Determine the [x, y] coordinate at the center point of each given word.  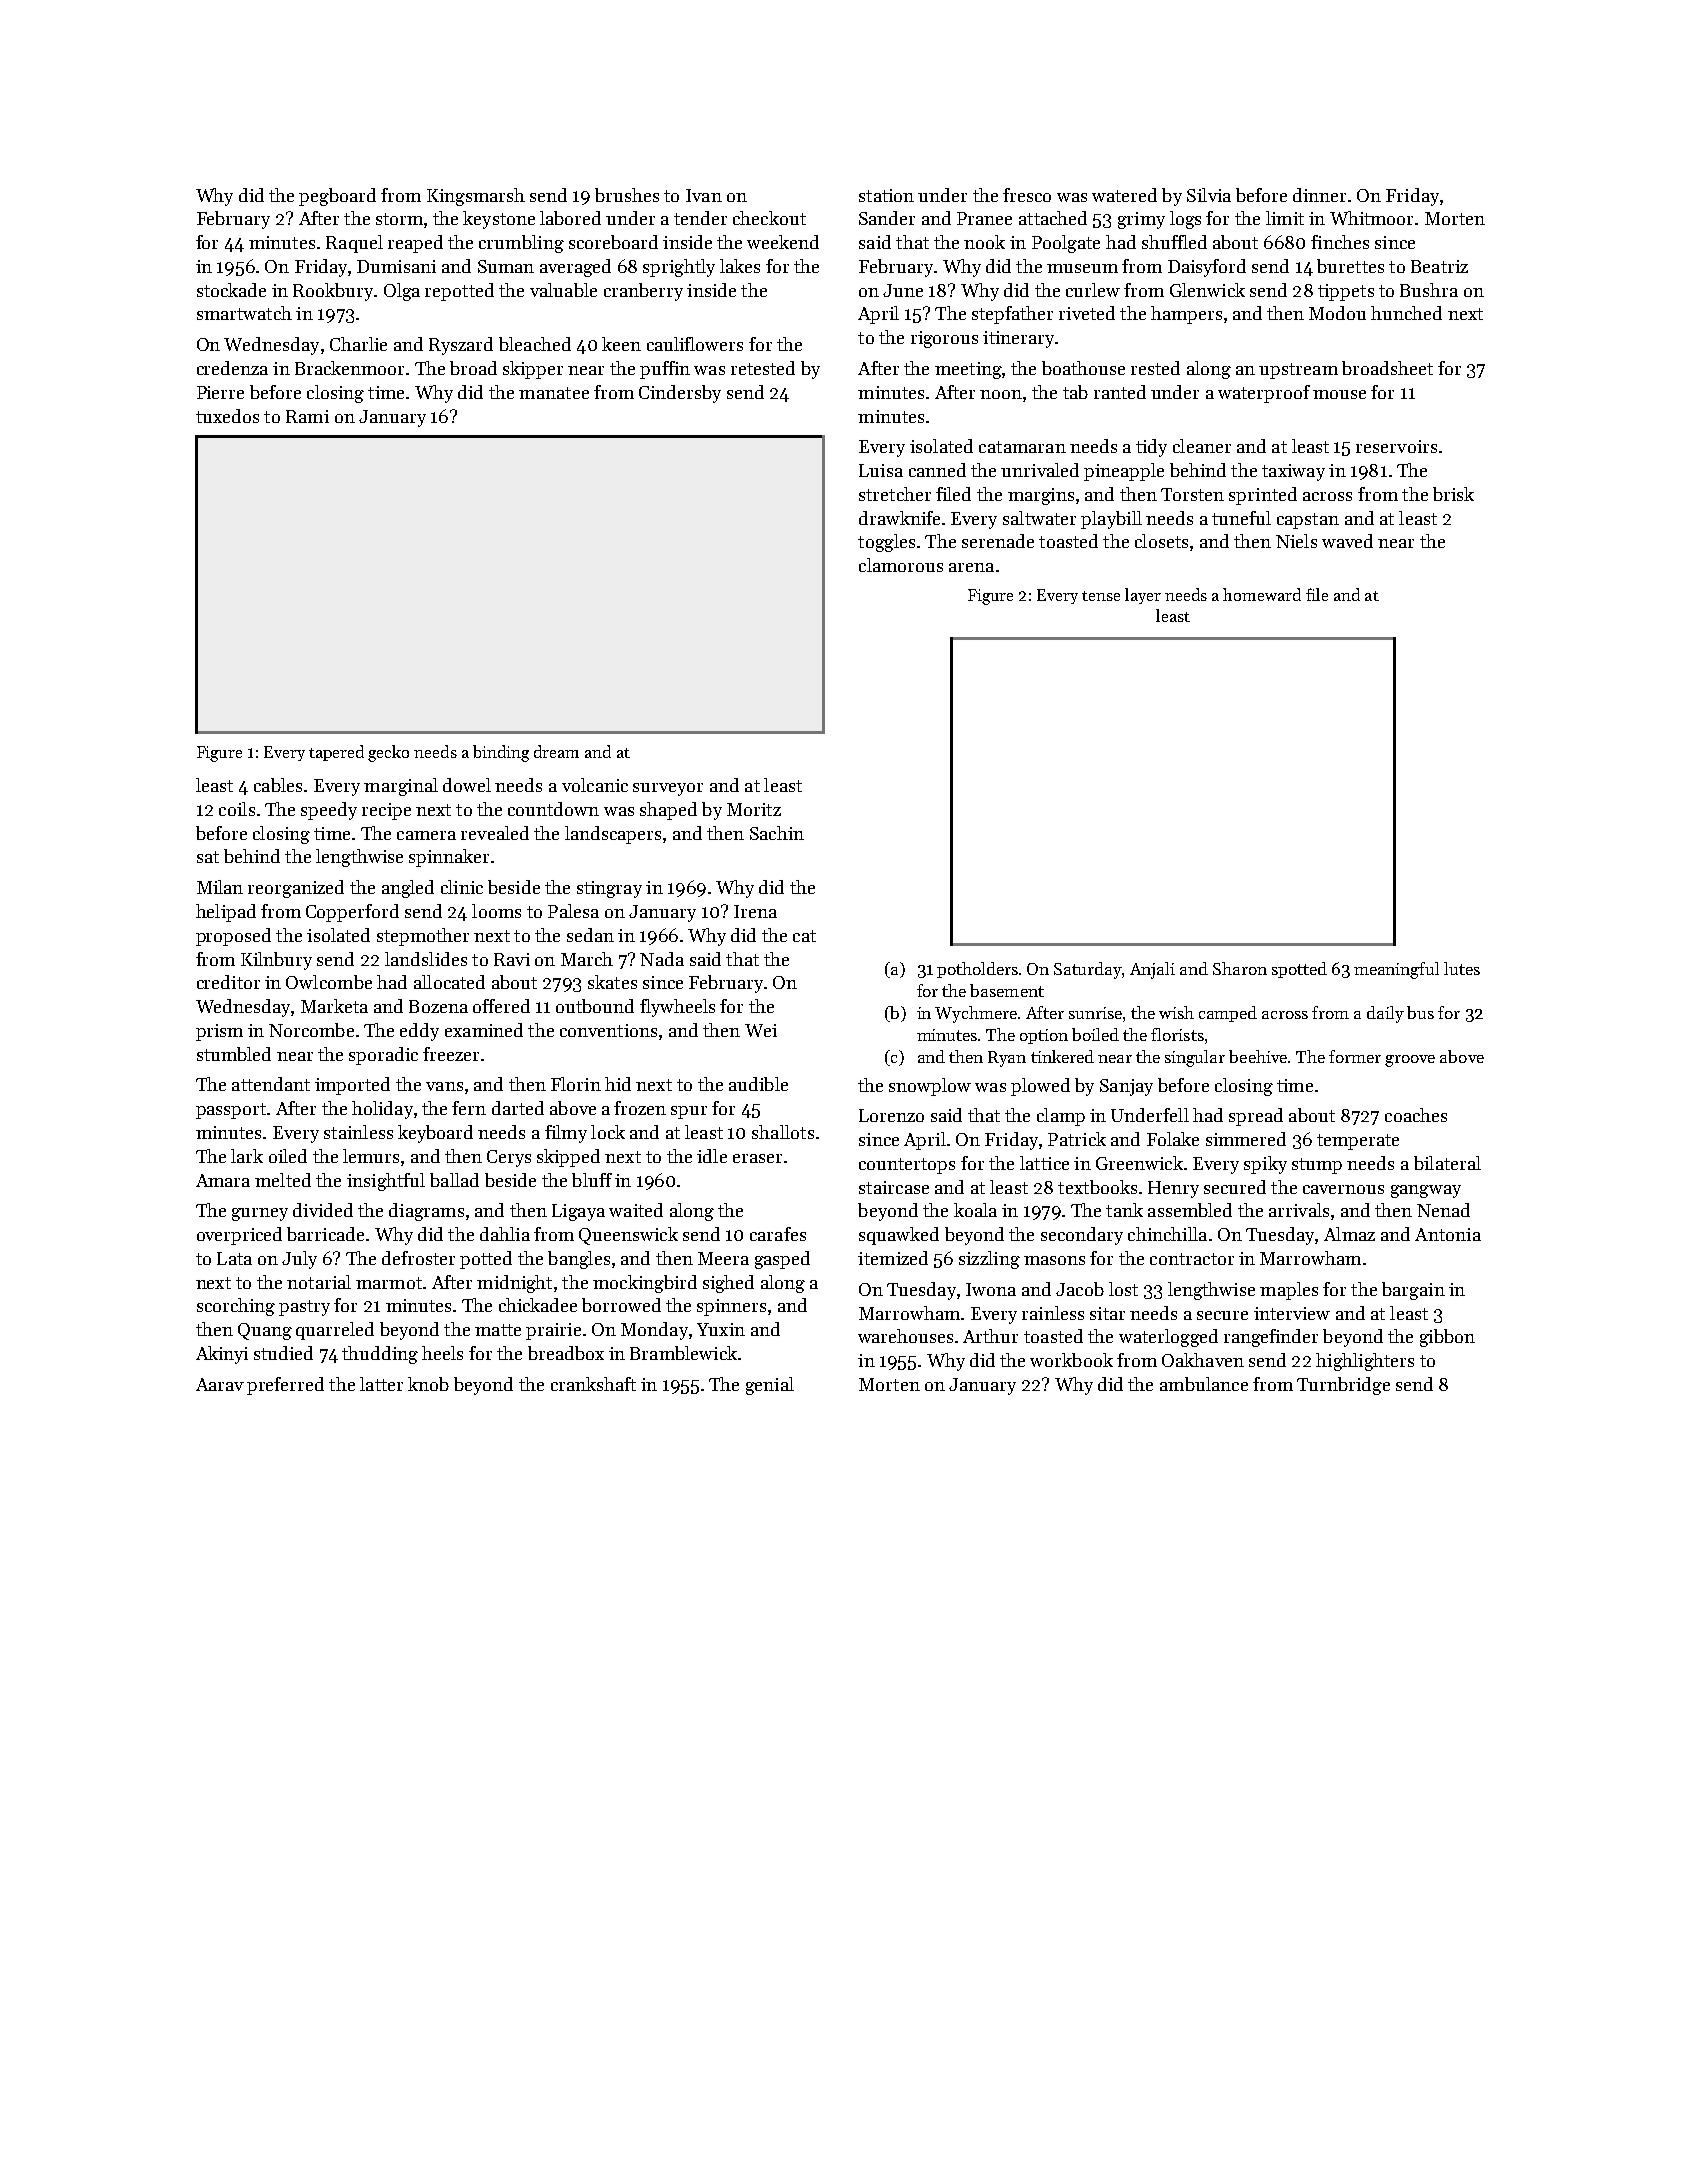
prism [219, 1032]
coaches [1416, 1115]
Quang [265, 1331]
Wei [761, 1030]
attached [1053, 218]
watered [1124, 195]
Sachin [777, 833]
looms [496, 911]
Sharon [1240, 968]
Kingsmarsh [476, 197]
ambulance [1204, 1384]
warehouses [905, 1336]
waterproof [1264, 394]
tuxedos [227, 416]
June [903, 290]
